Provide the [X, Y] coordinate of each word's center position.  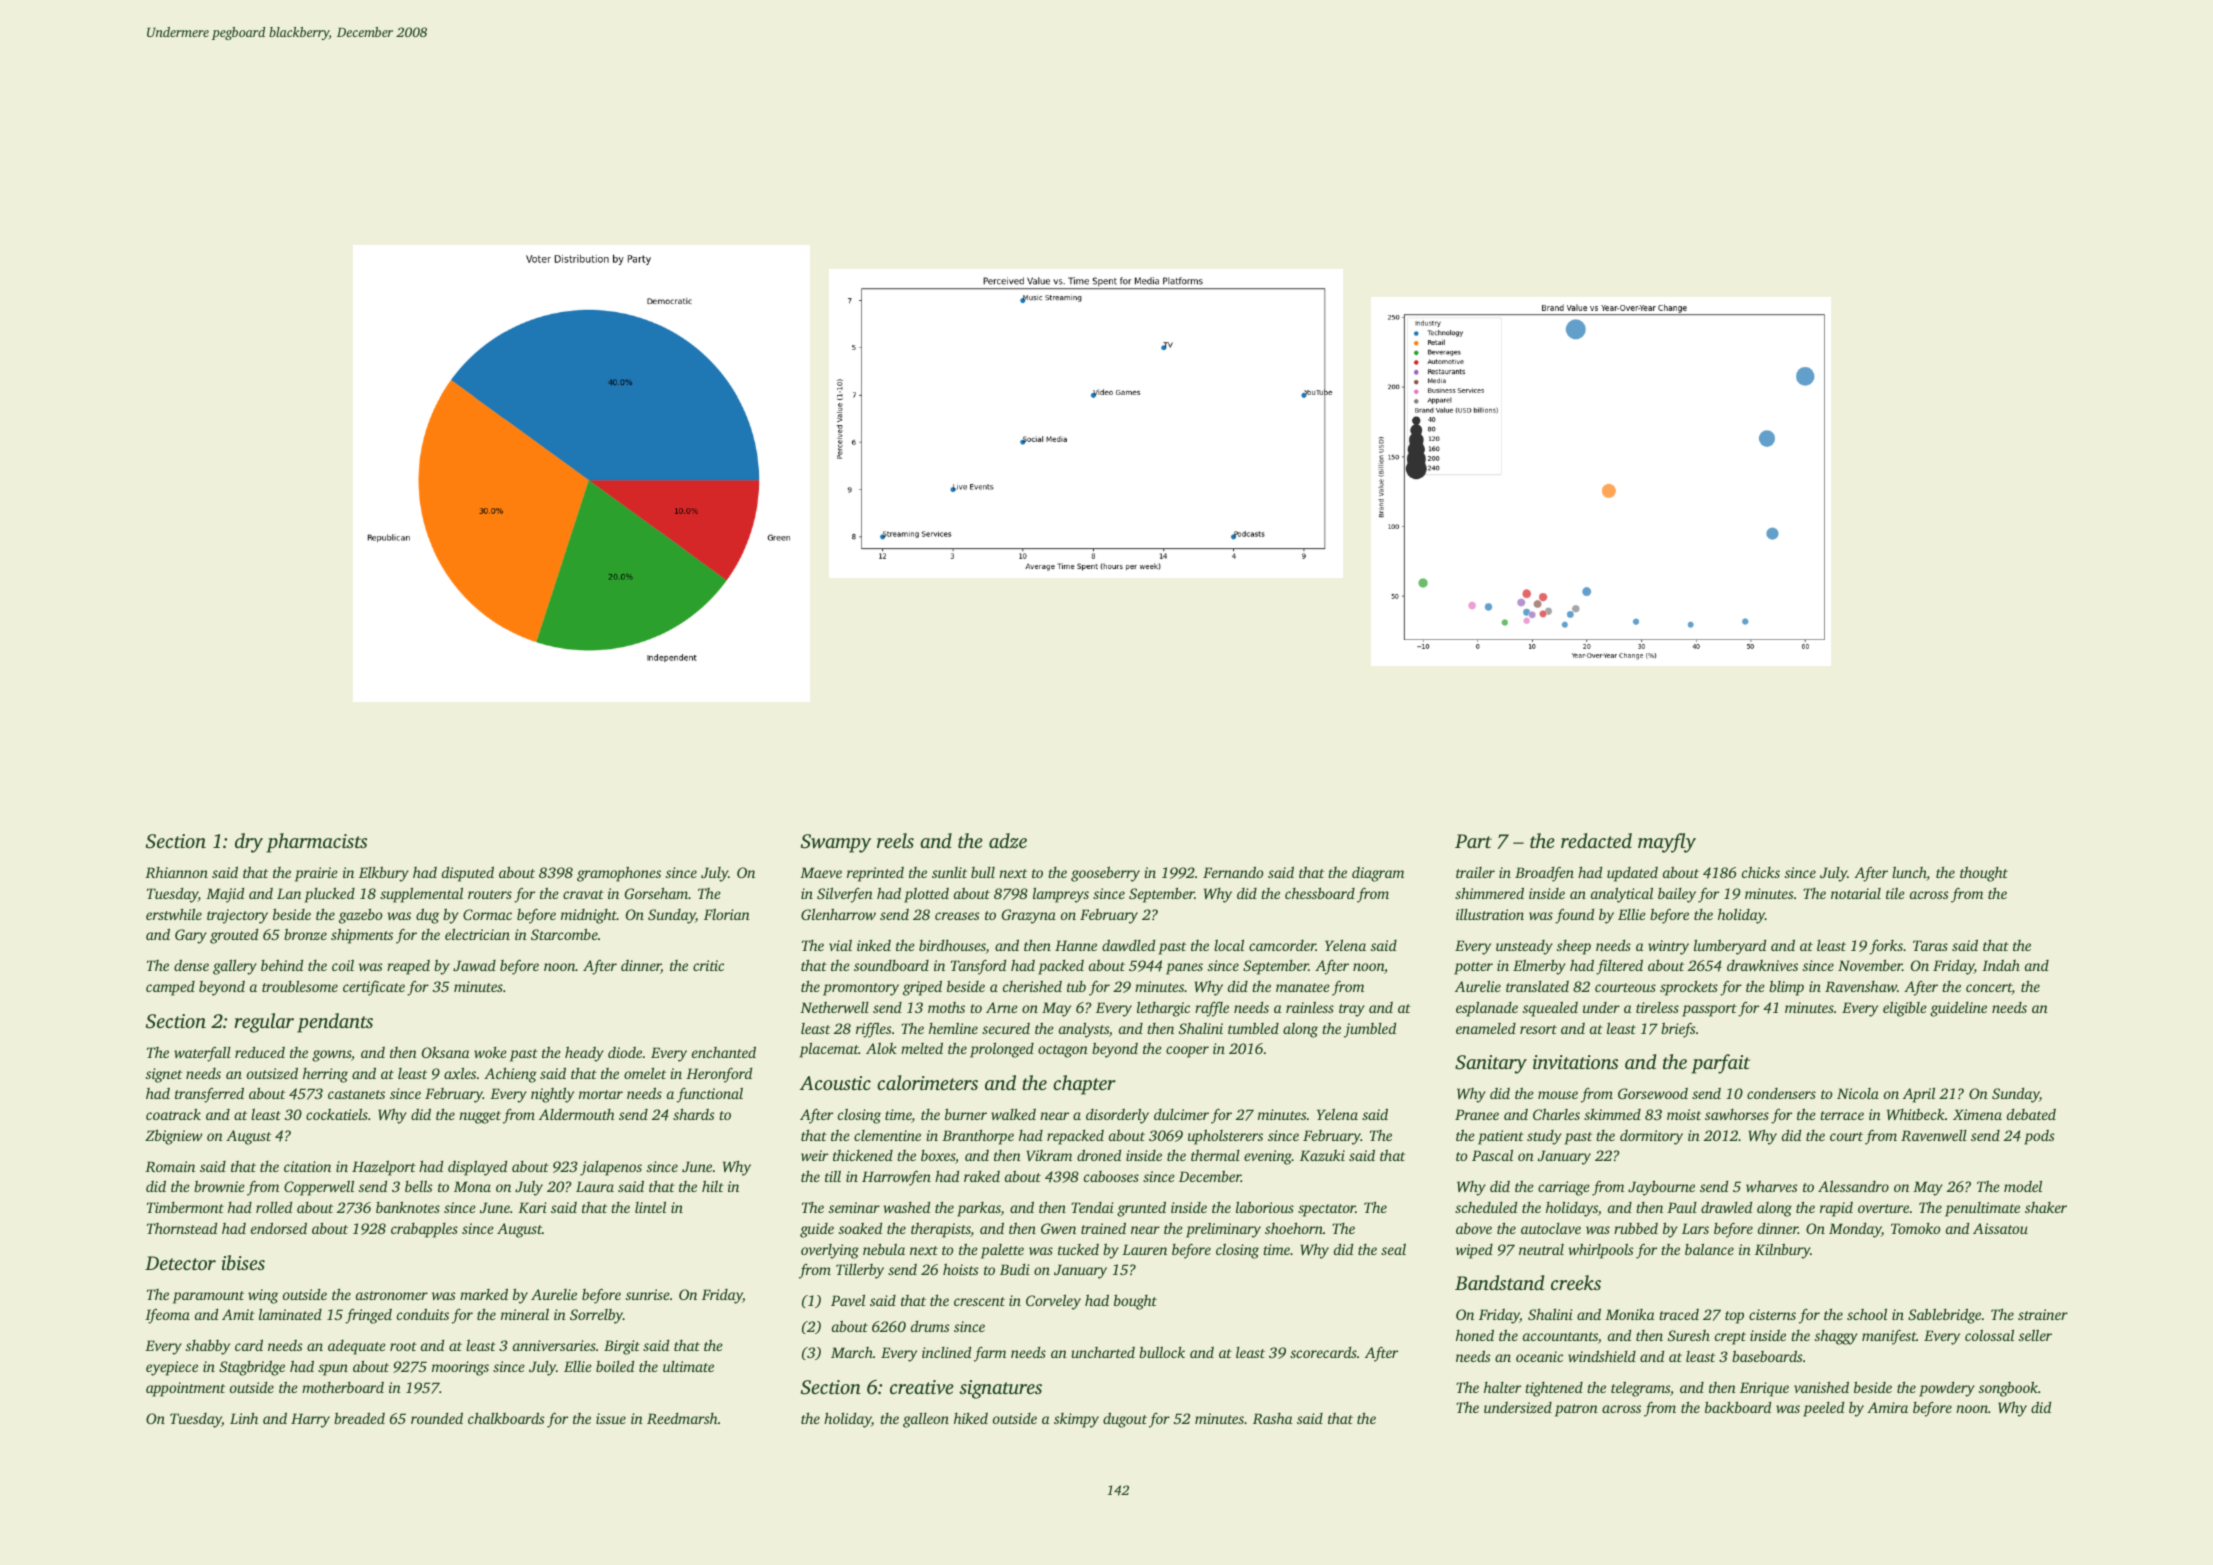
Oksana [446, 1052]
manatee [1303, 987]
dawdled [1128, 945]
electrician [477, 934]
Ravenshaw [1861, 986]
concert [1989, 989]
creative [922, 1387]
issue [611, 1418]
